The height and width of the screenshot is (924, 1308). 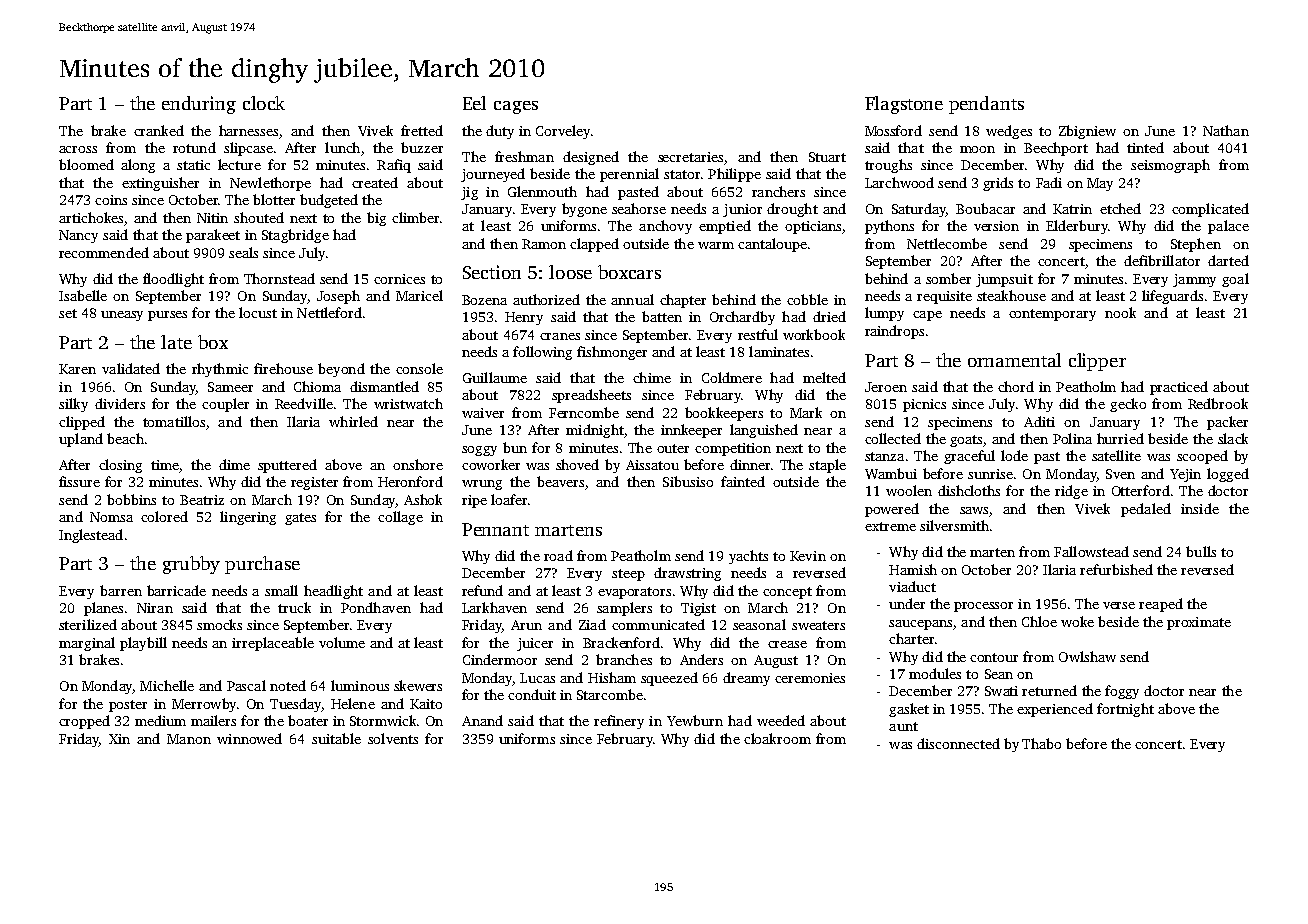 What do you see at coordinates (248, 149) in the screenshot?
I see `slipcase` at bounding box center [248, 149].
